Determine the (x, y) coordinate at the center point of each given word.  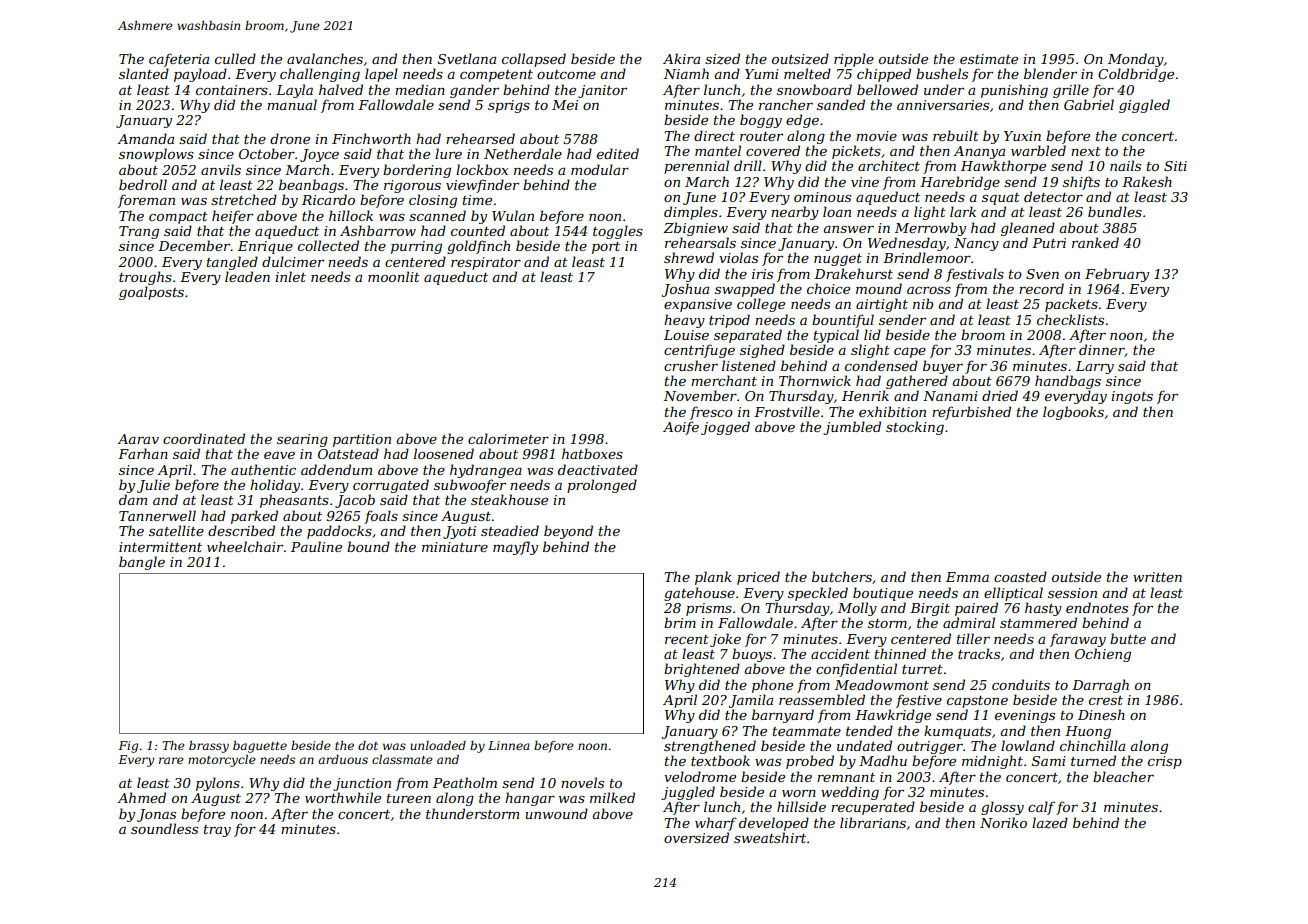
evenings (1025, 716)
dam (133, 499)
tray (217, 831)
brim (680, 622)
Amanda (145, 138)
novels (582, 782)
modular (600, 169)
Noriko (1003, 822)
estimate (989, 59)
